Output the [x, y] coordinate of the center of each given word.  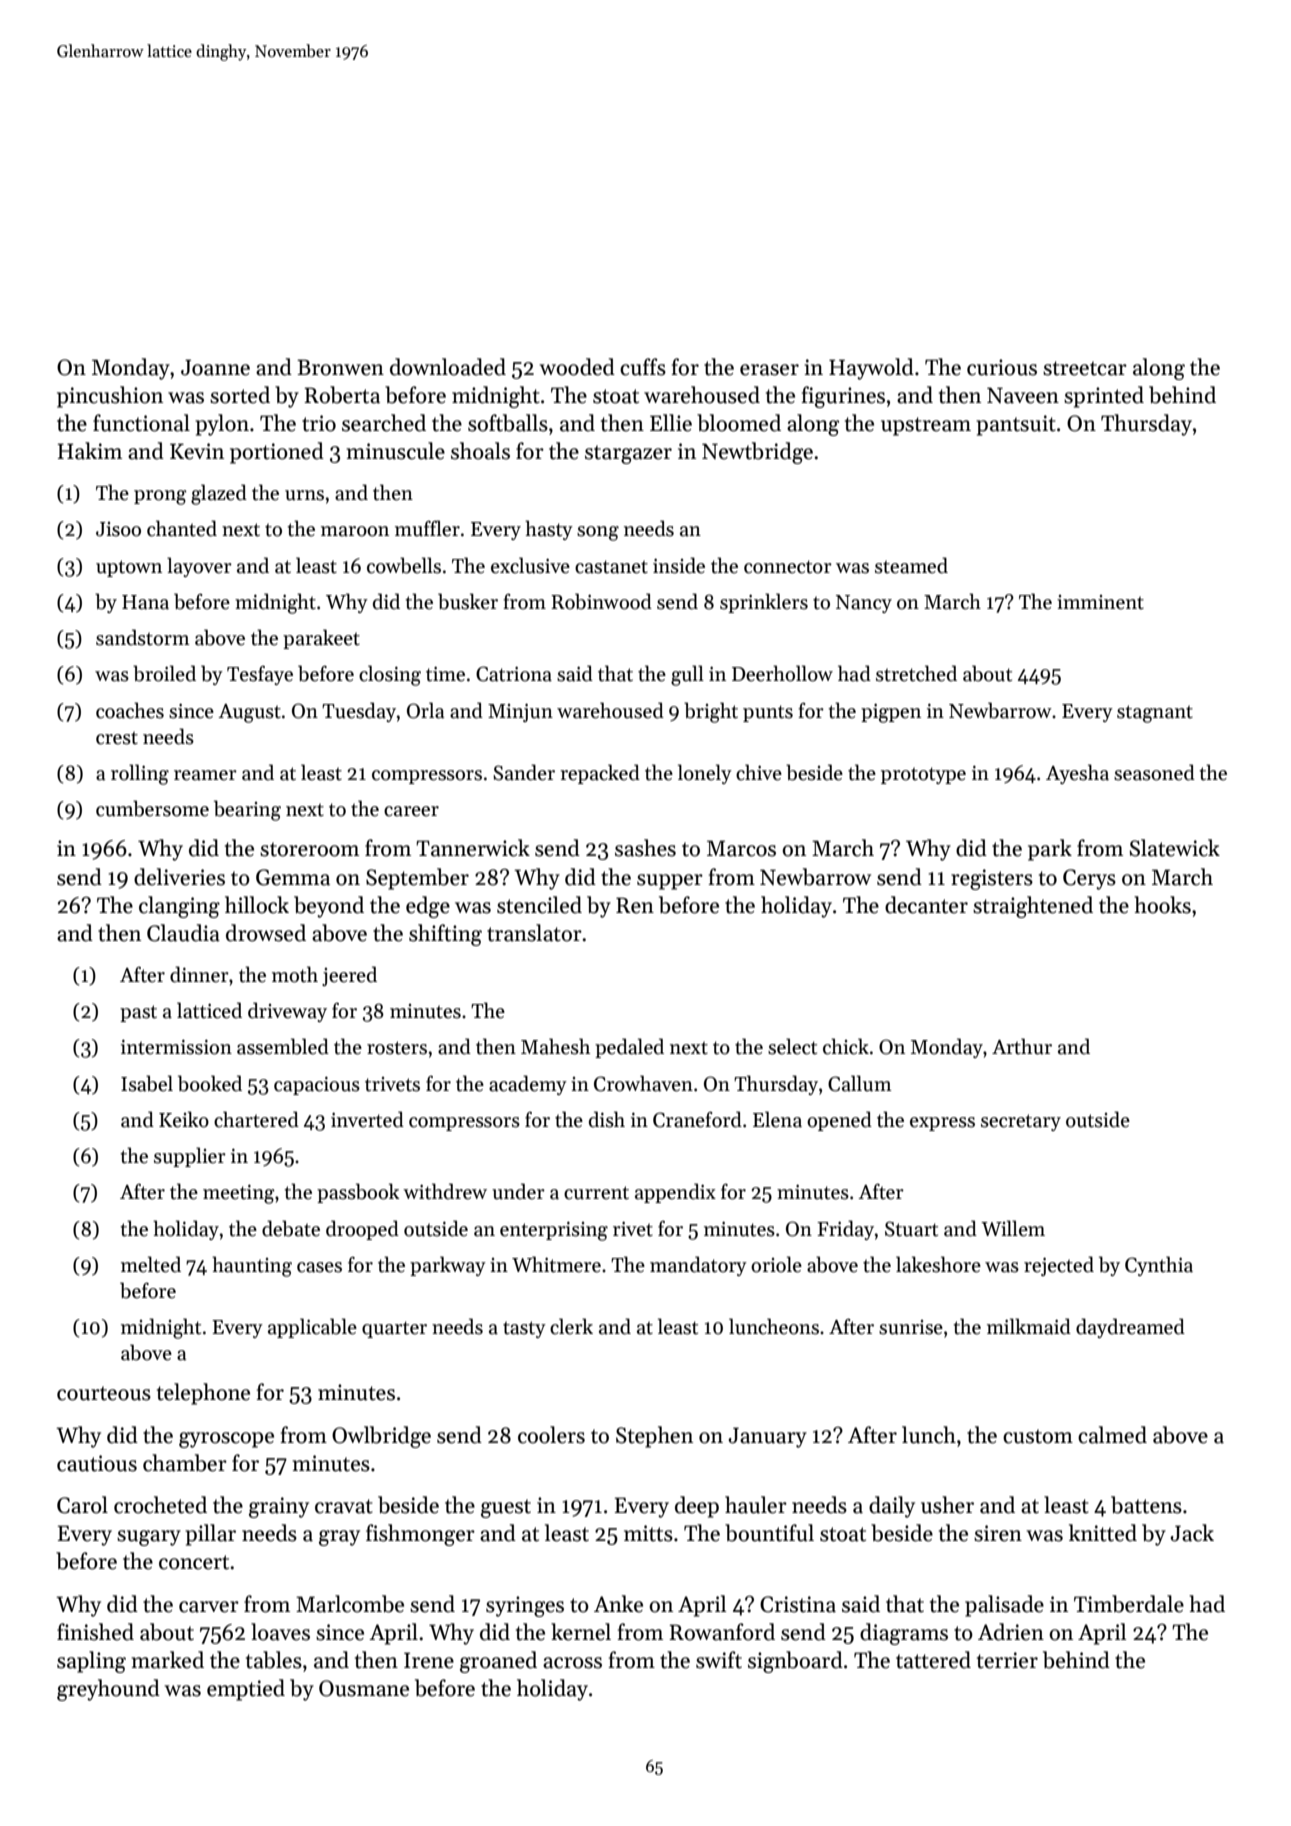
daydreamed [1130, 1328]
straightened [1033, 907]
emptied [246, 1690]
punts [768, 713]
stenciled [539, 905]
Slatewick [1175, 848]
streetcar [1085, 368]
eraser [769, 370]
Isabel [147, 1083]
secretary [1021, 1122]
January [768, 1437]
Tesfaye [260, 675]
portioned [277, 453]
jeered [349, 976]
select [792, 1046]
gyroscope [226, 1440]
